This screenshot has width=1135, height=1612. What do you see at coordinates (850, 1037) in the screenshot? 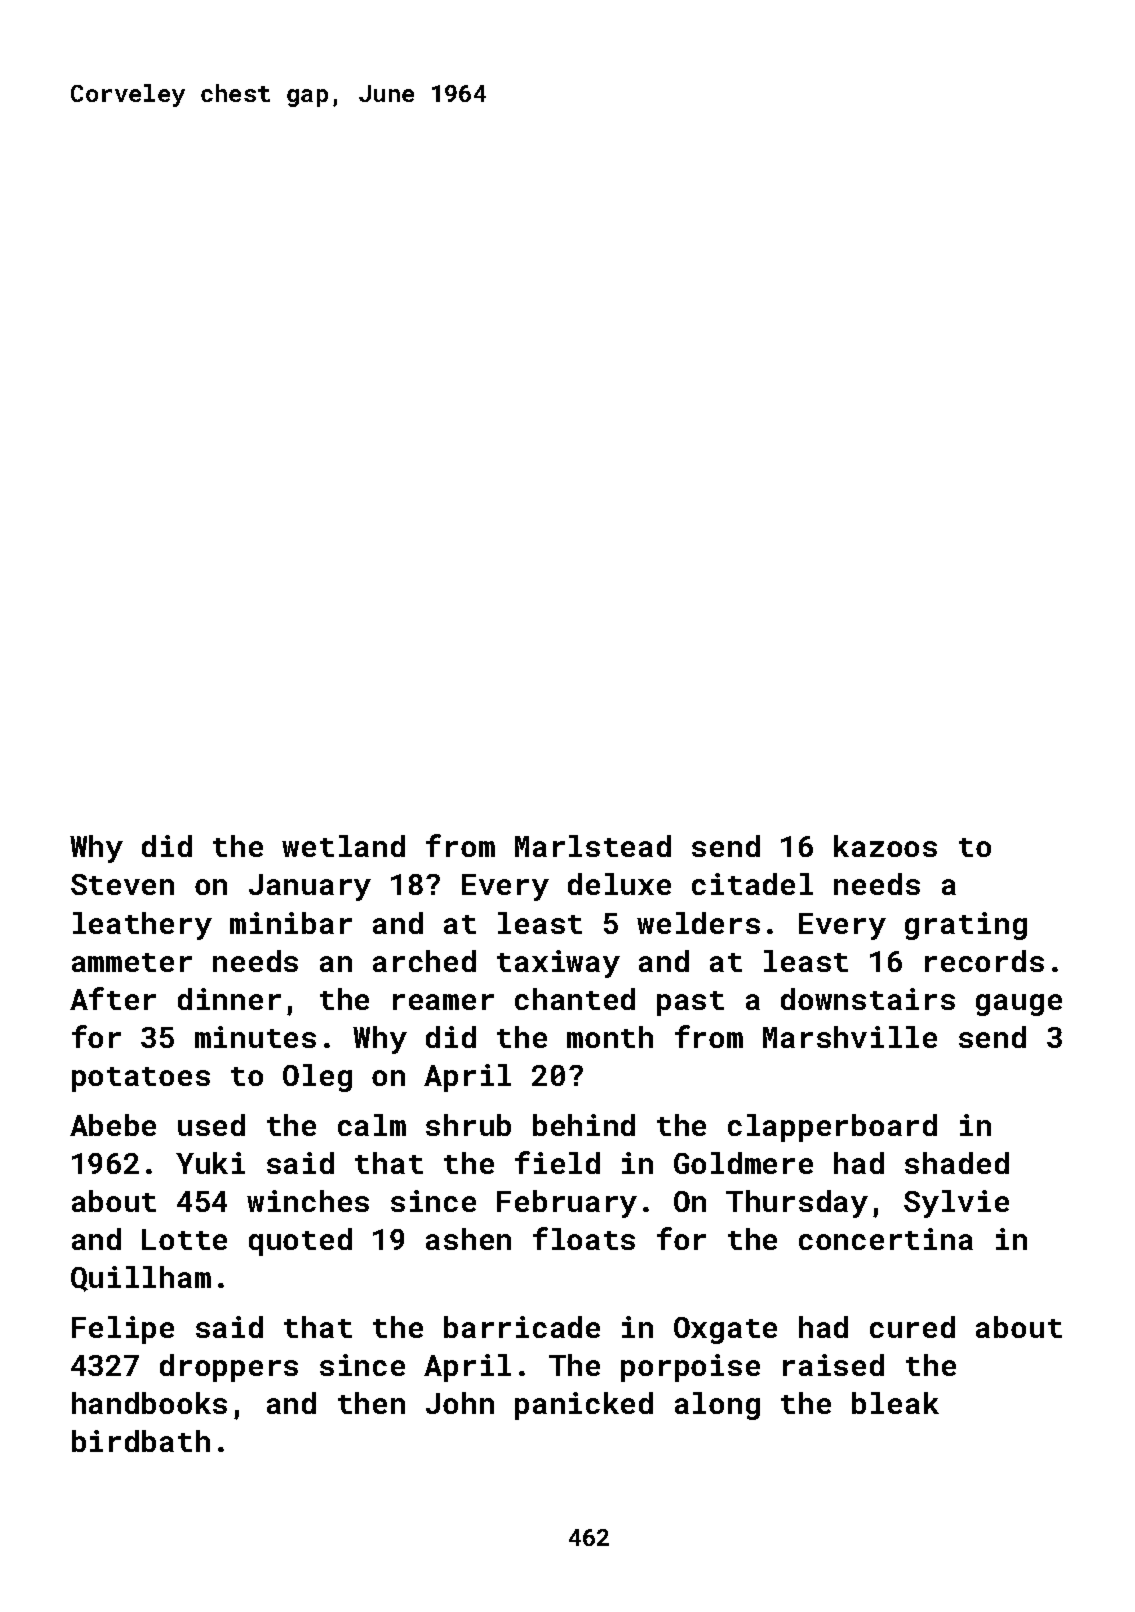
I see `Marshville` at bounding box center [850, 1037].
